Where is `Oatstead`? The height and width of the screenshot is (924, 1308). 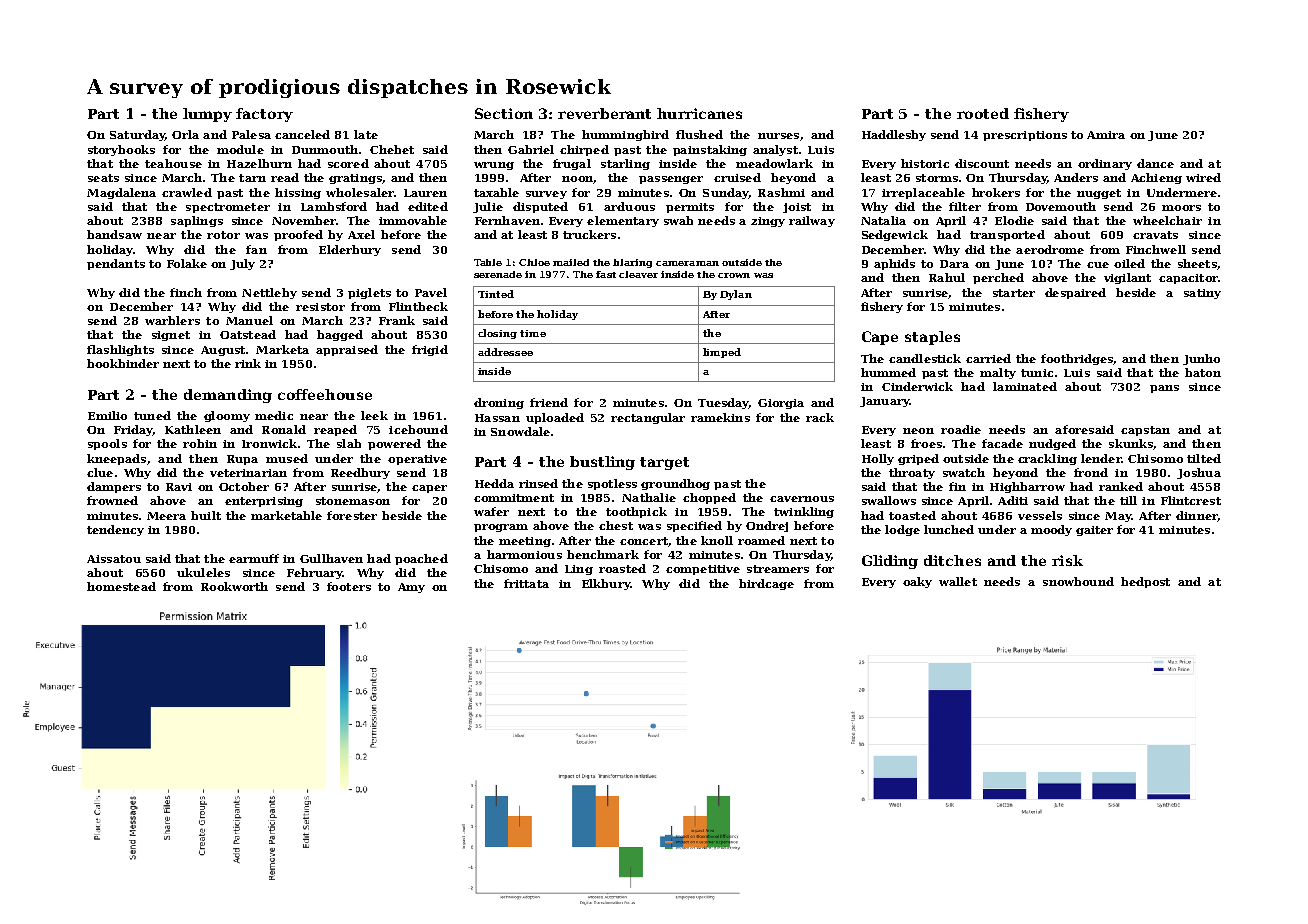
Oatstead is located at coordinates (248, 334).
